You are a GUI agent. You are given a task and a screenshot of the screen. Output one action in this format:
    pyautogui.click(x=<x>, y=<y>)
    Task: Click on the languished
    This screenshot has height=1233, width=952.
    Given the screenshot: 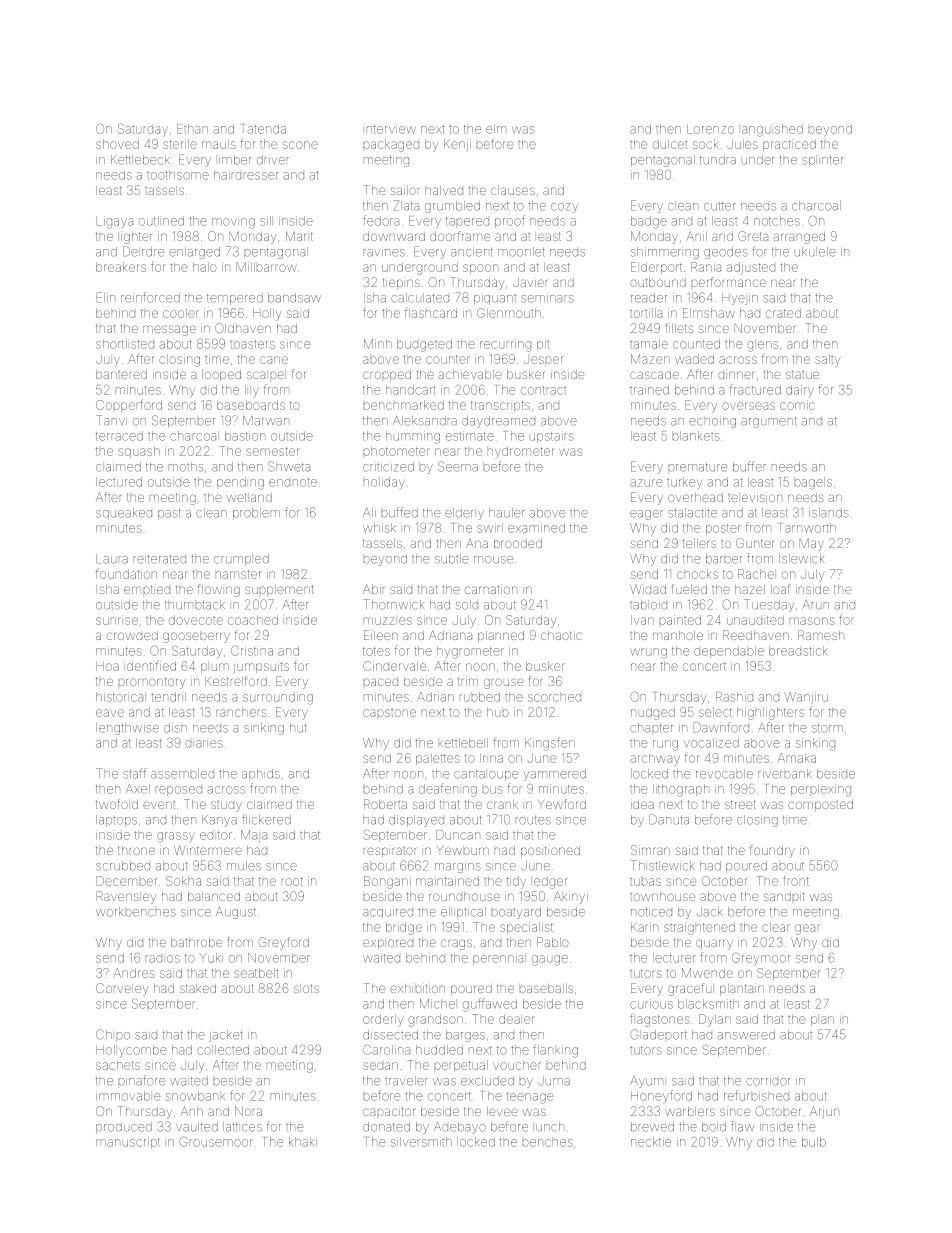 What is the action you would take?
    pyautogui.click(x=772, y=130)
